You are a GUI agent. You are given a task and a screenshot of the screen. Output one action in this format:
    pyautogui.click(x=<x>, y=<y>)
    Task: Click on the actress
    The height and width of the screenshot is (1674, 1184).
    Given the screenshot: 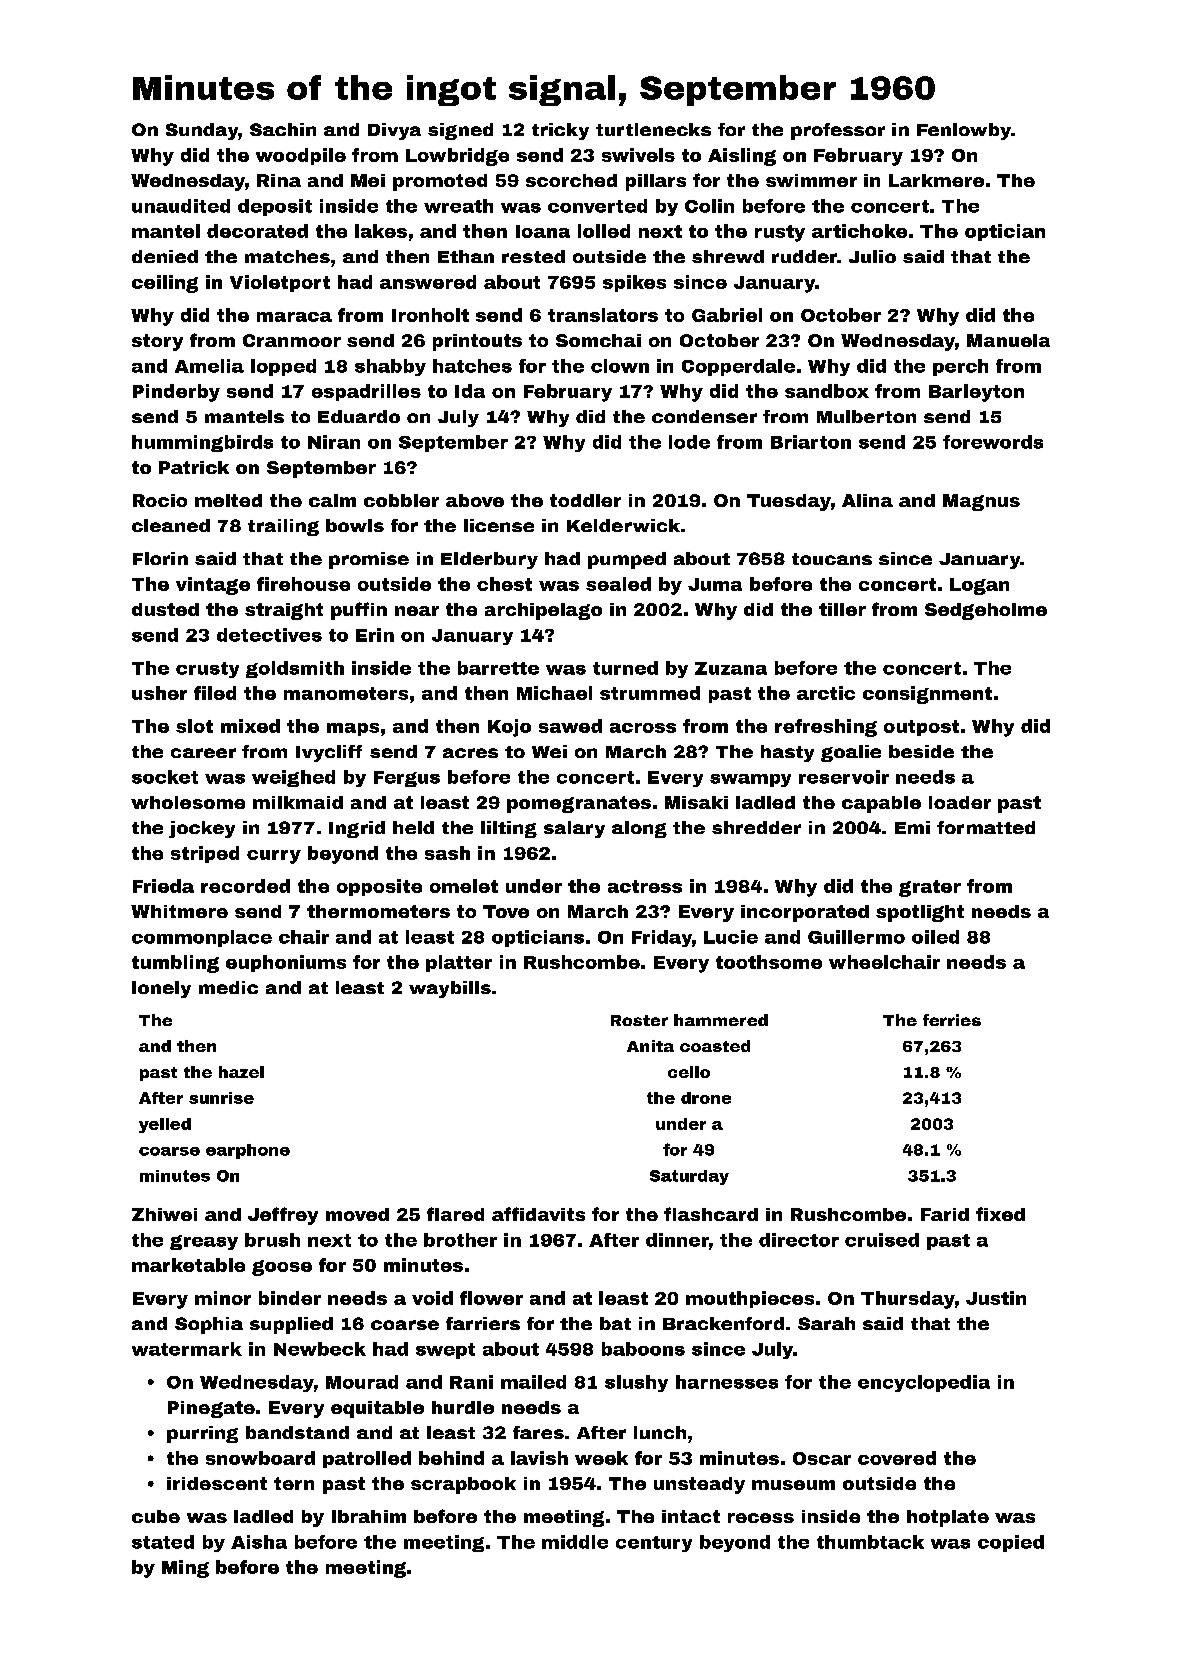 What is the action you would take?
    pyautogui.click(x=645, y=886)
